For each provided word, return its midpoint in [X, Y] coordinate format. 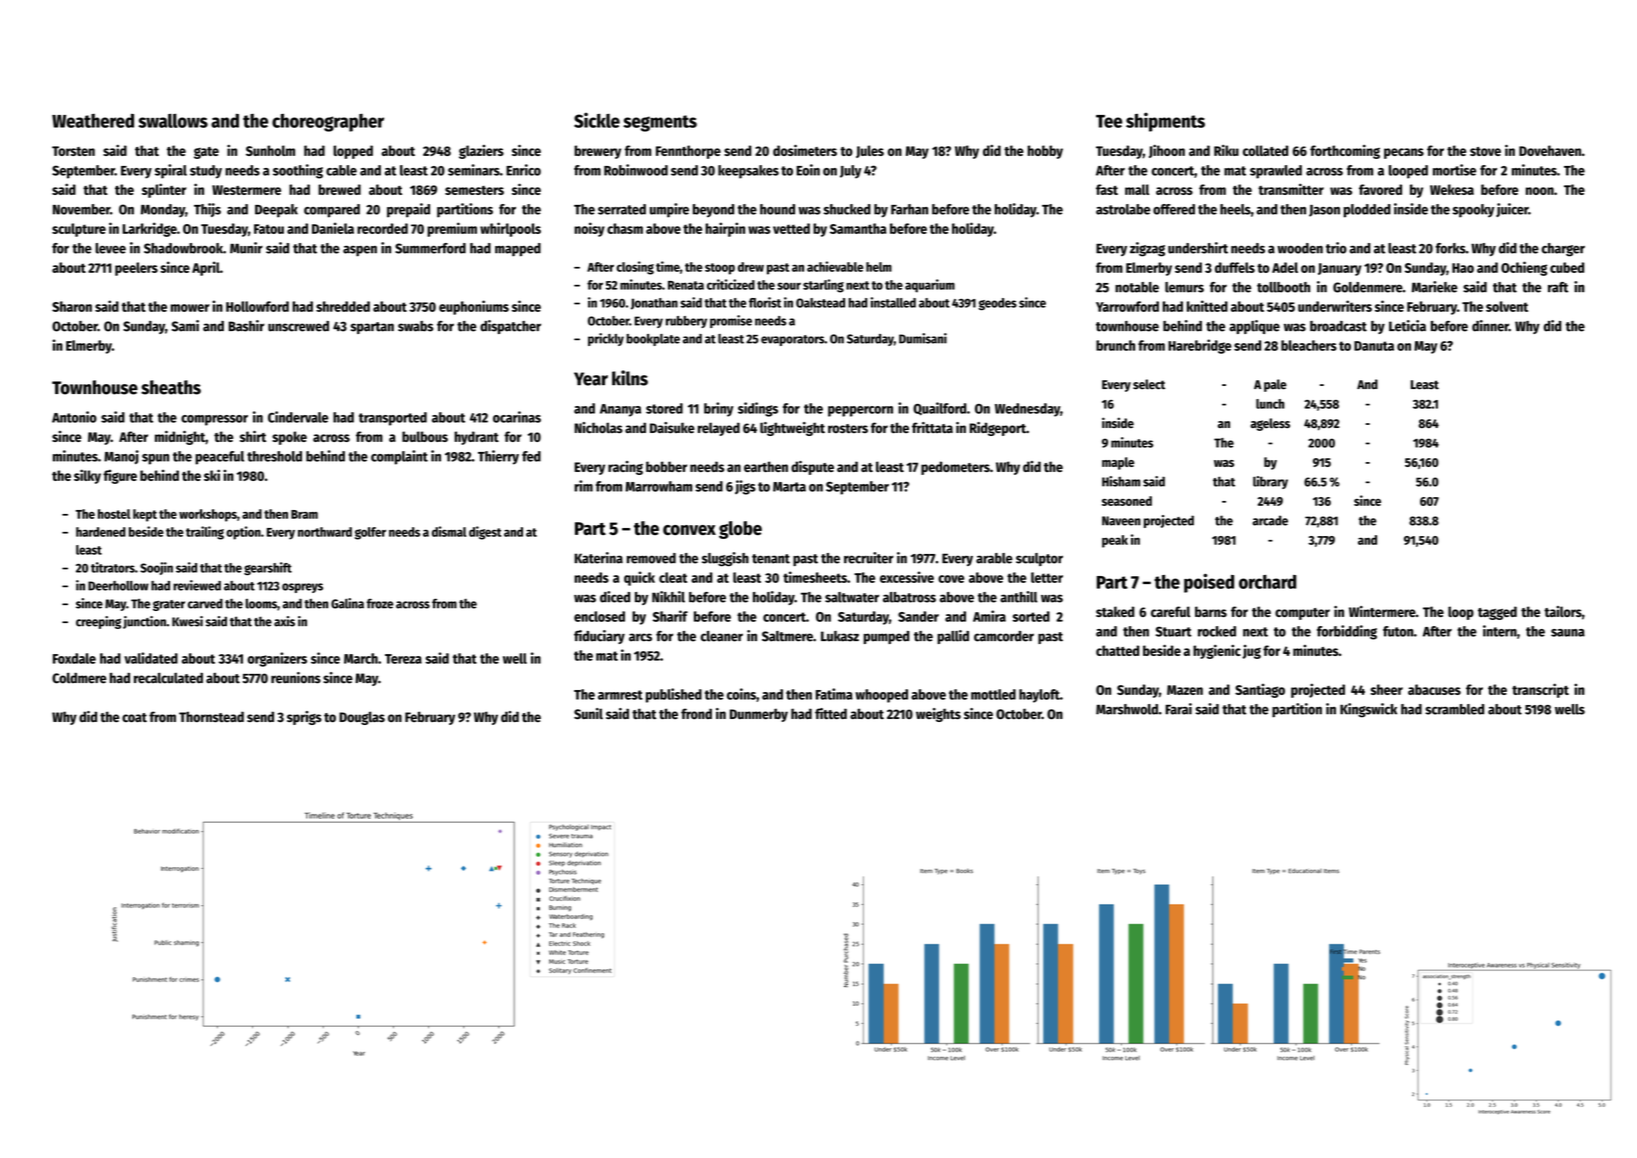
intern [1500, 631]
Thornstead [211, 716]
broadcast [1338, 326]
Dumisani [923, 338]
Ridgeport [998, 429]
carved [205, 604]
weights [938, 715]
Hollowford [257, 306]
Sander [918, 616]
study [206, 172]
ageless [1270, 424]
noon [1540, 191]
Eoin [808, 170]
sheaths [171, 387]
